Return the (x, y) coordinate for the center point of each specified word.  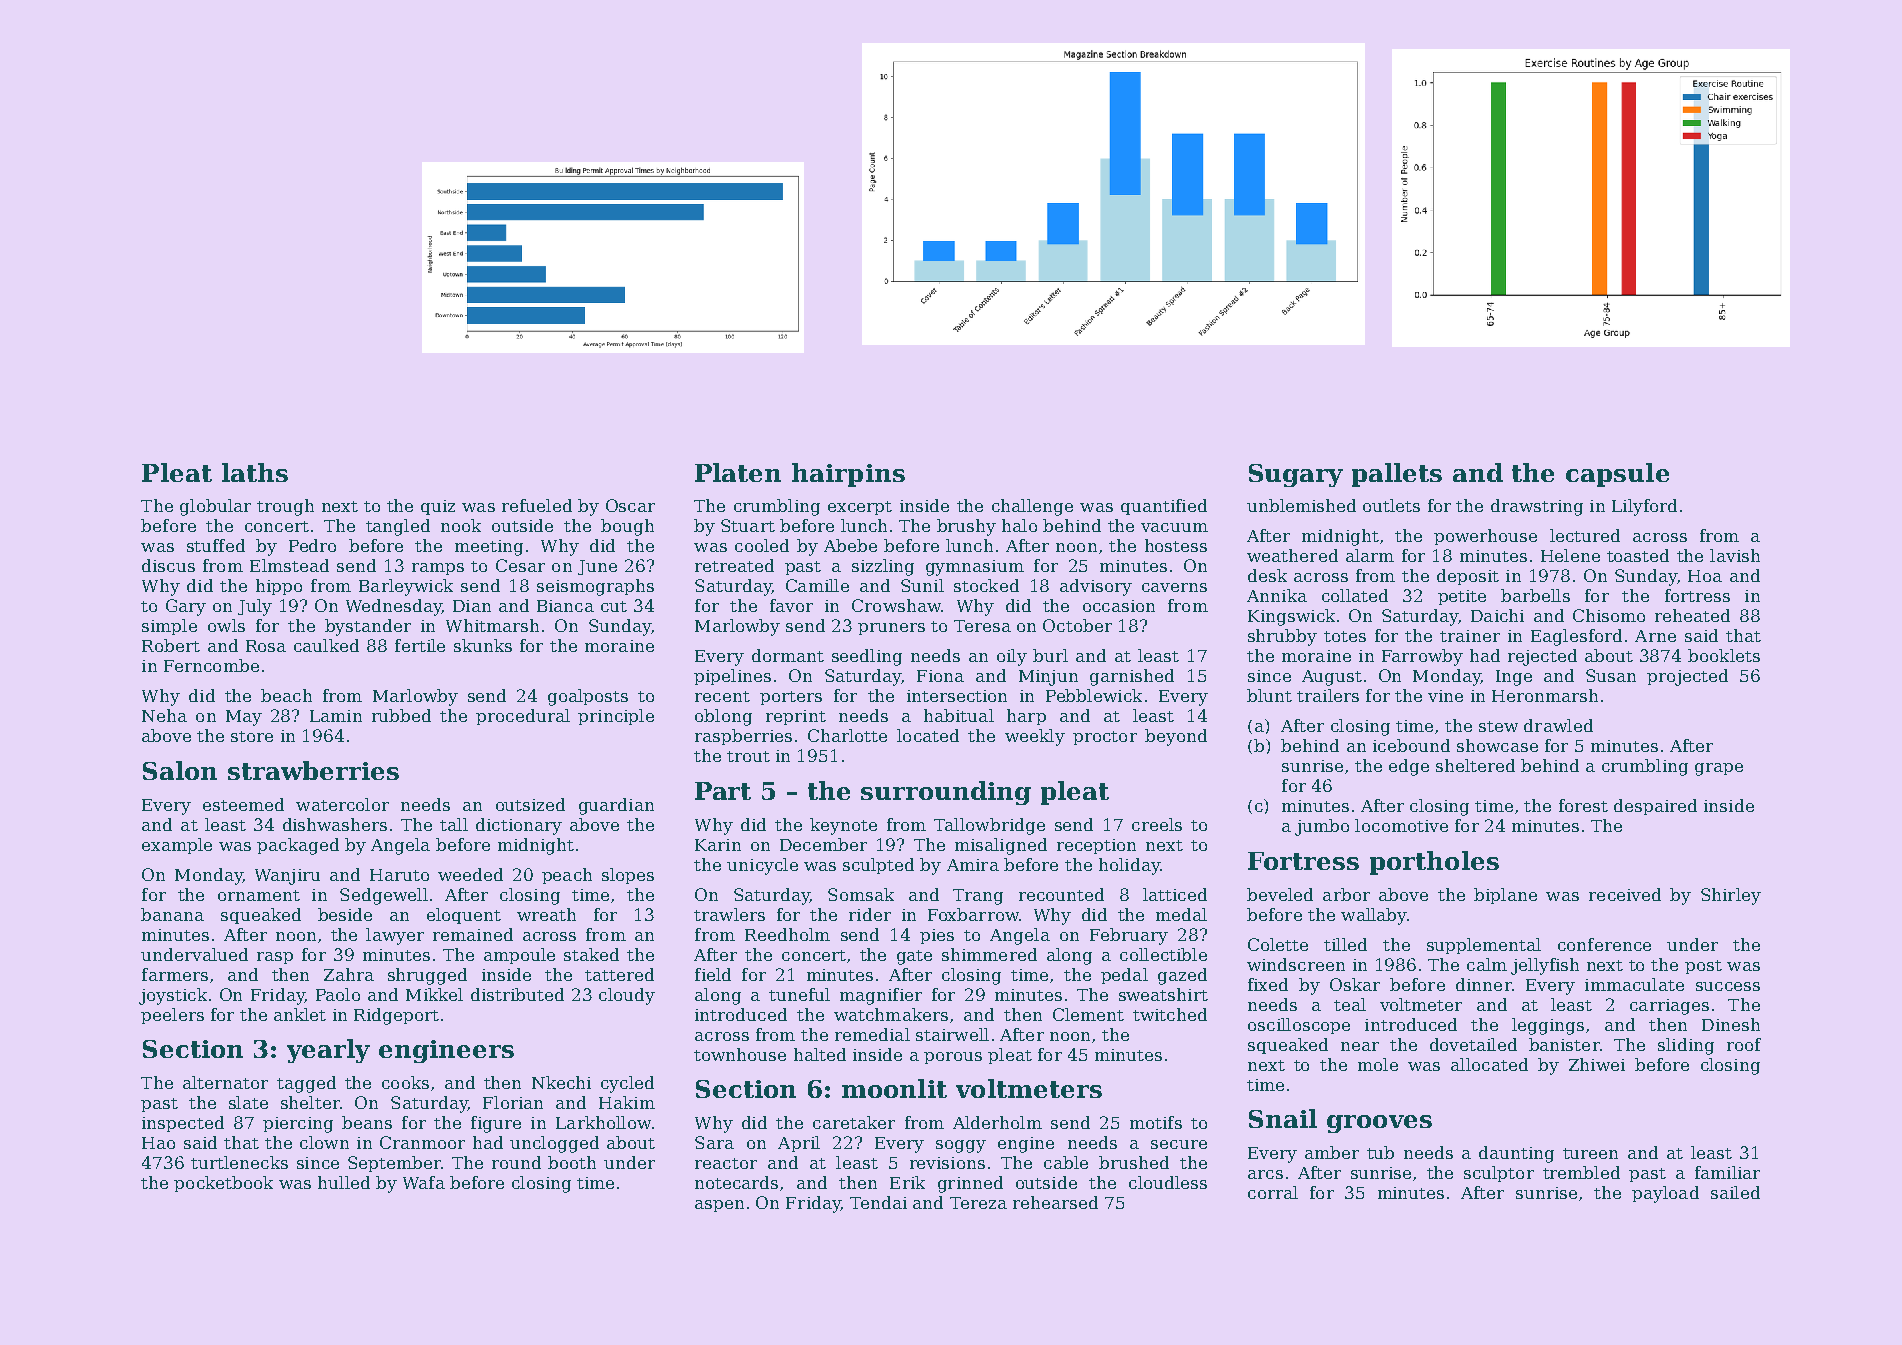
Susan (1611, 675)
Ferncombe (211, 665)
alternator (225, 1082)
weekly (1035, 737)
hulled (344, 1182)
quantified (1164, 507)
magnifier (881, 996)
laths (255, 472)
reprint (796, 717)
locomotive (1401, 825)
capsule (1617, 475)
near (1360, 1046)
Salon (180, 770)
